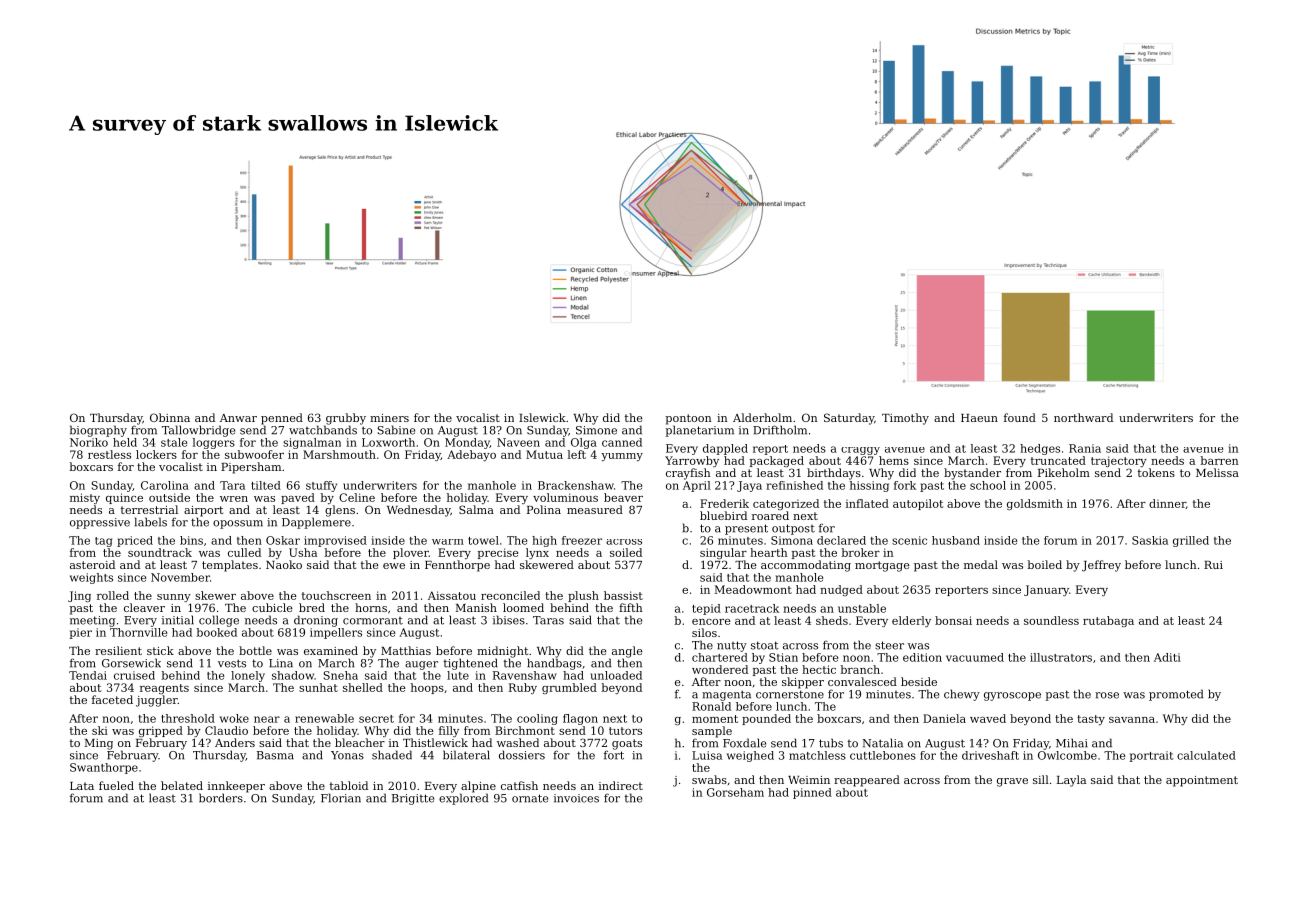 The height and width of the page is (924, 1308). What do you see at coordinates (1051, 620) in the page?
I see `soundless` at bounding box center [1051, 620].
